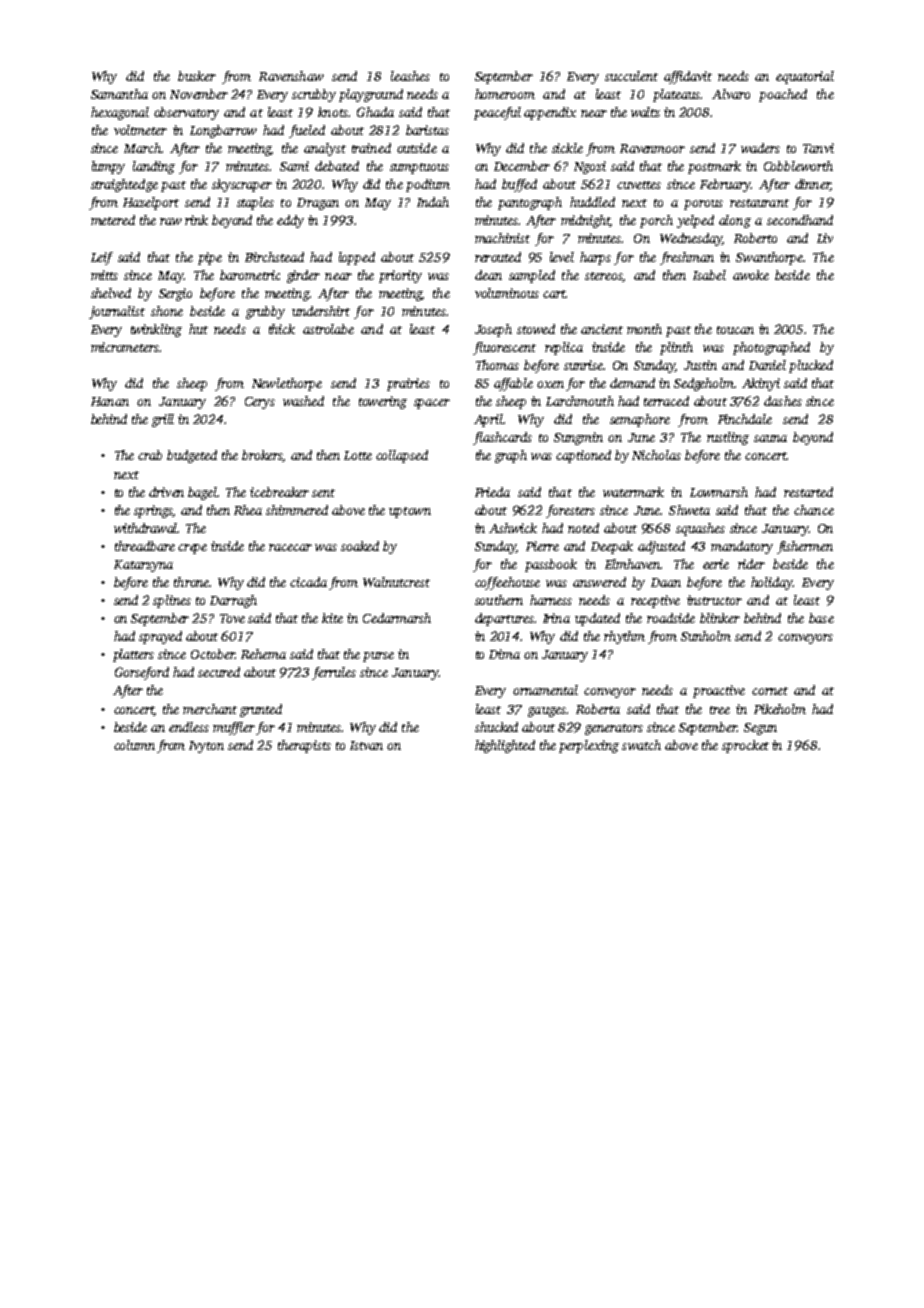 This screenshot has height=1308, width=924. Describe the element at coordinates (213, 654) in the screenshot. I see `October` at that location.
